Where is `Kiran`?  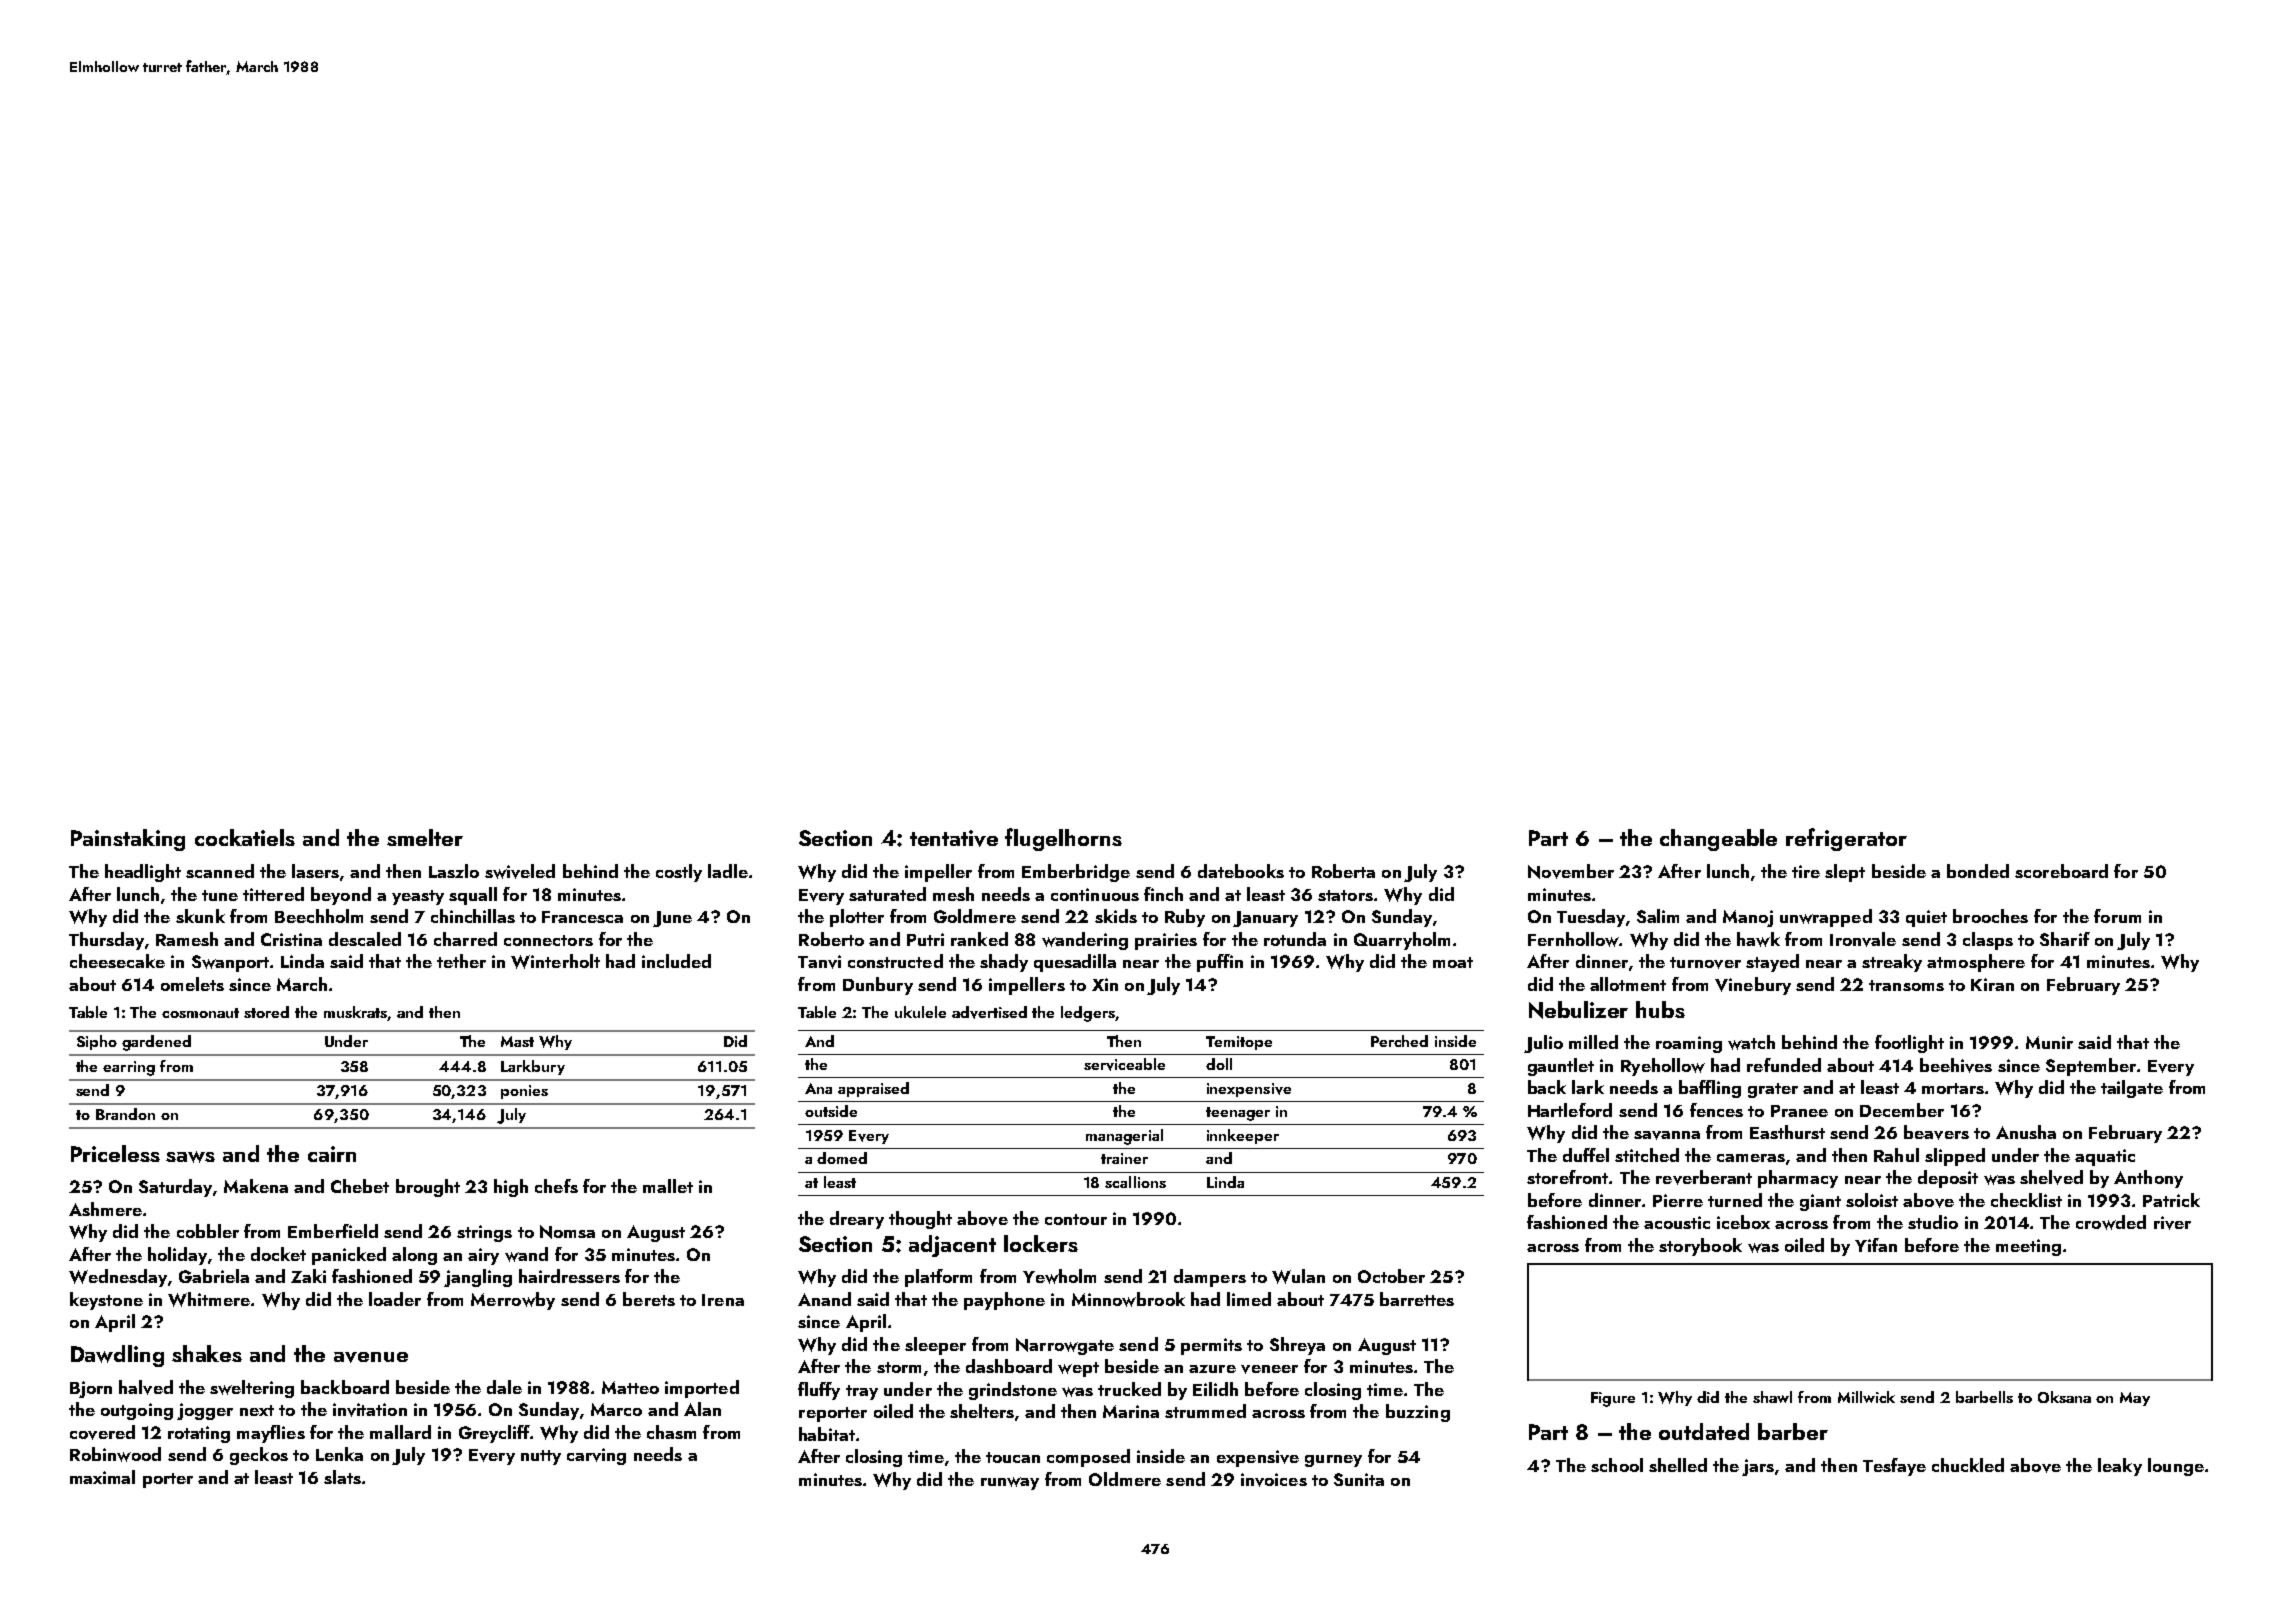 Kiran is located at coordinates (1992, 984).
